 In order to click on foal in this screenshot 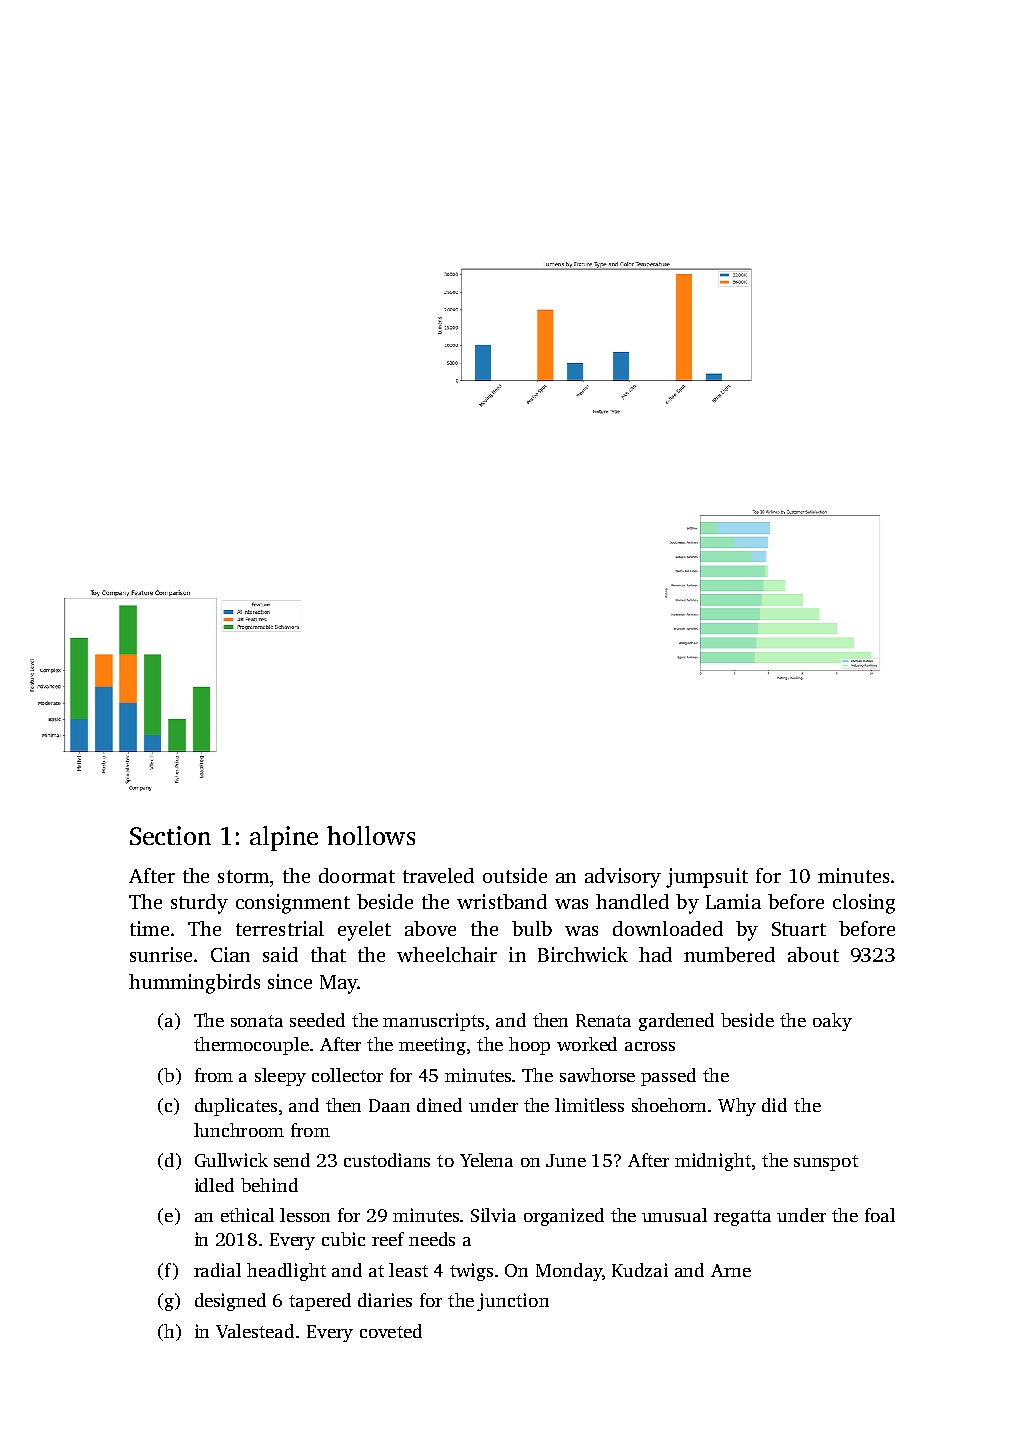, I will do `click(880, 1215)`.
